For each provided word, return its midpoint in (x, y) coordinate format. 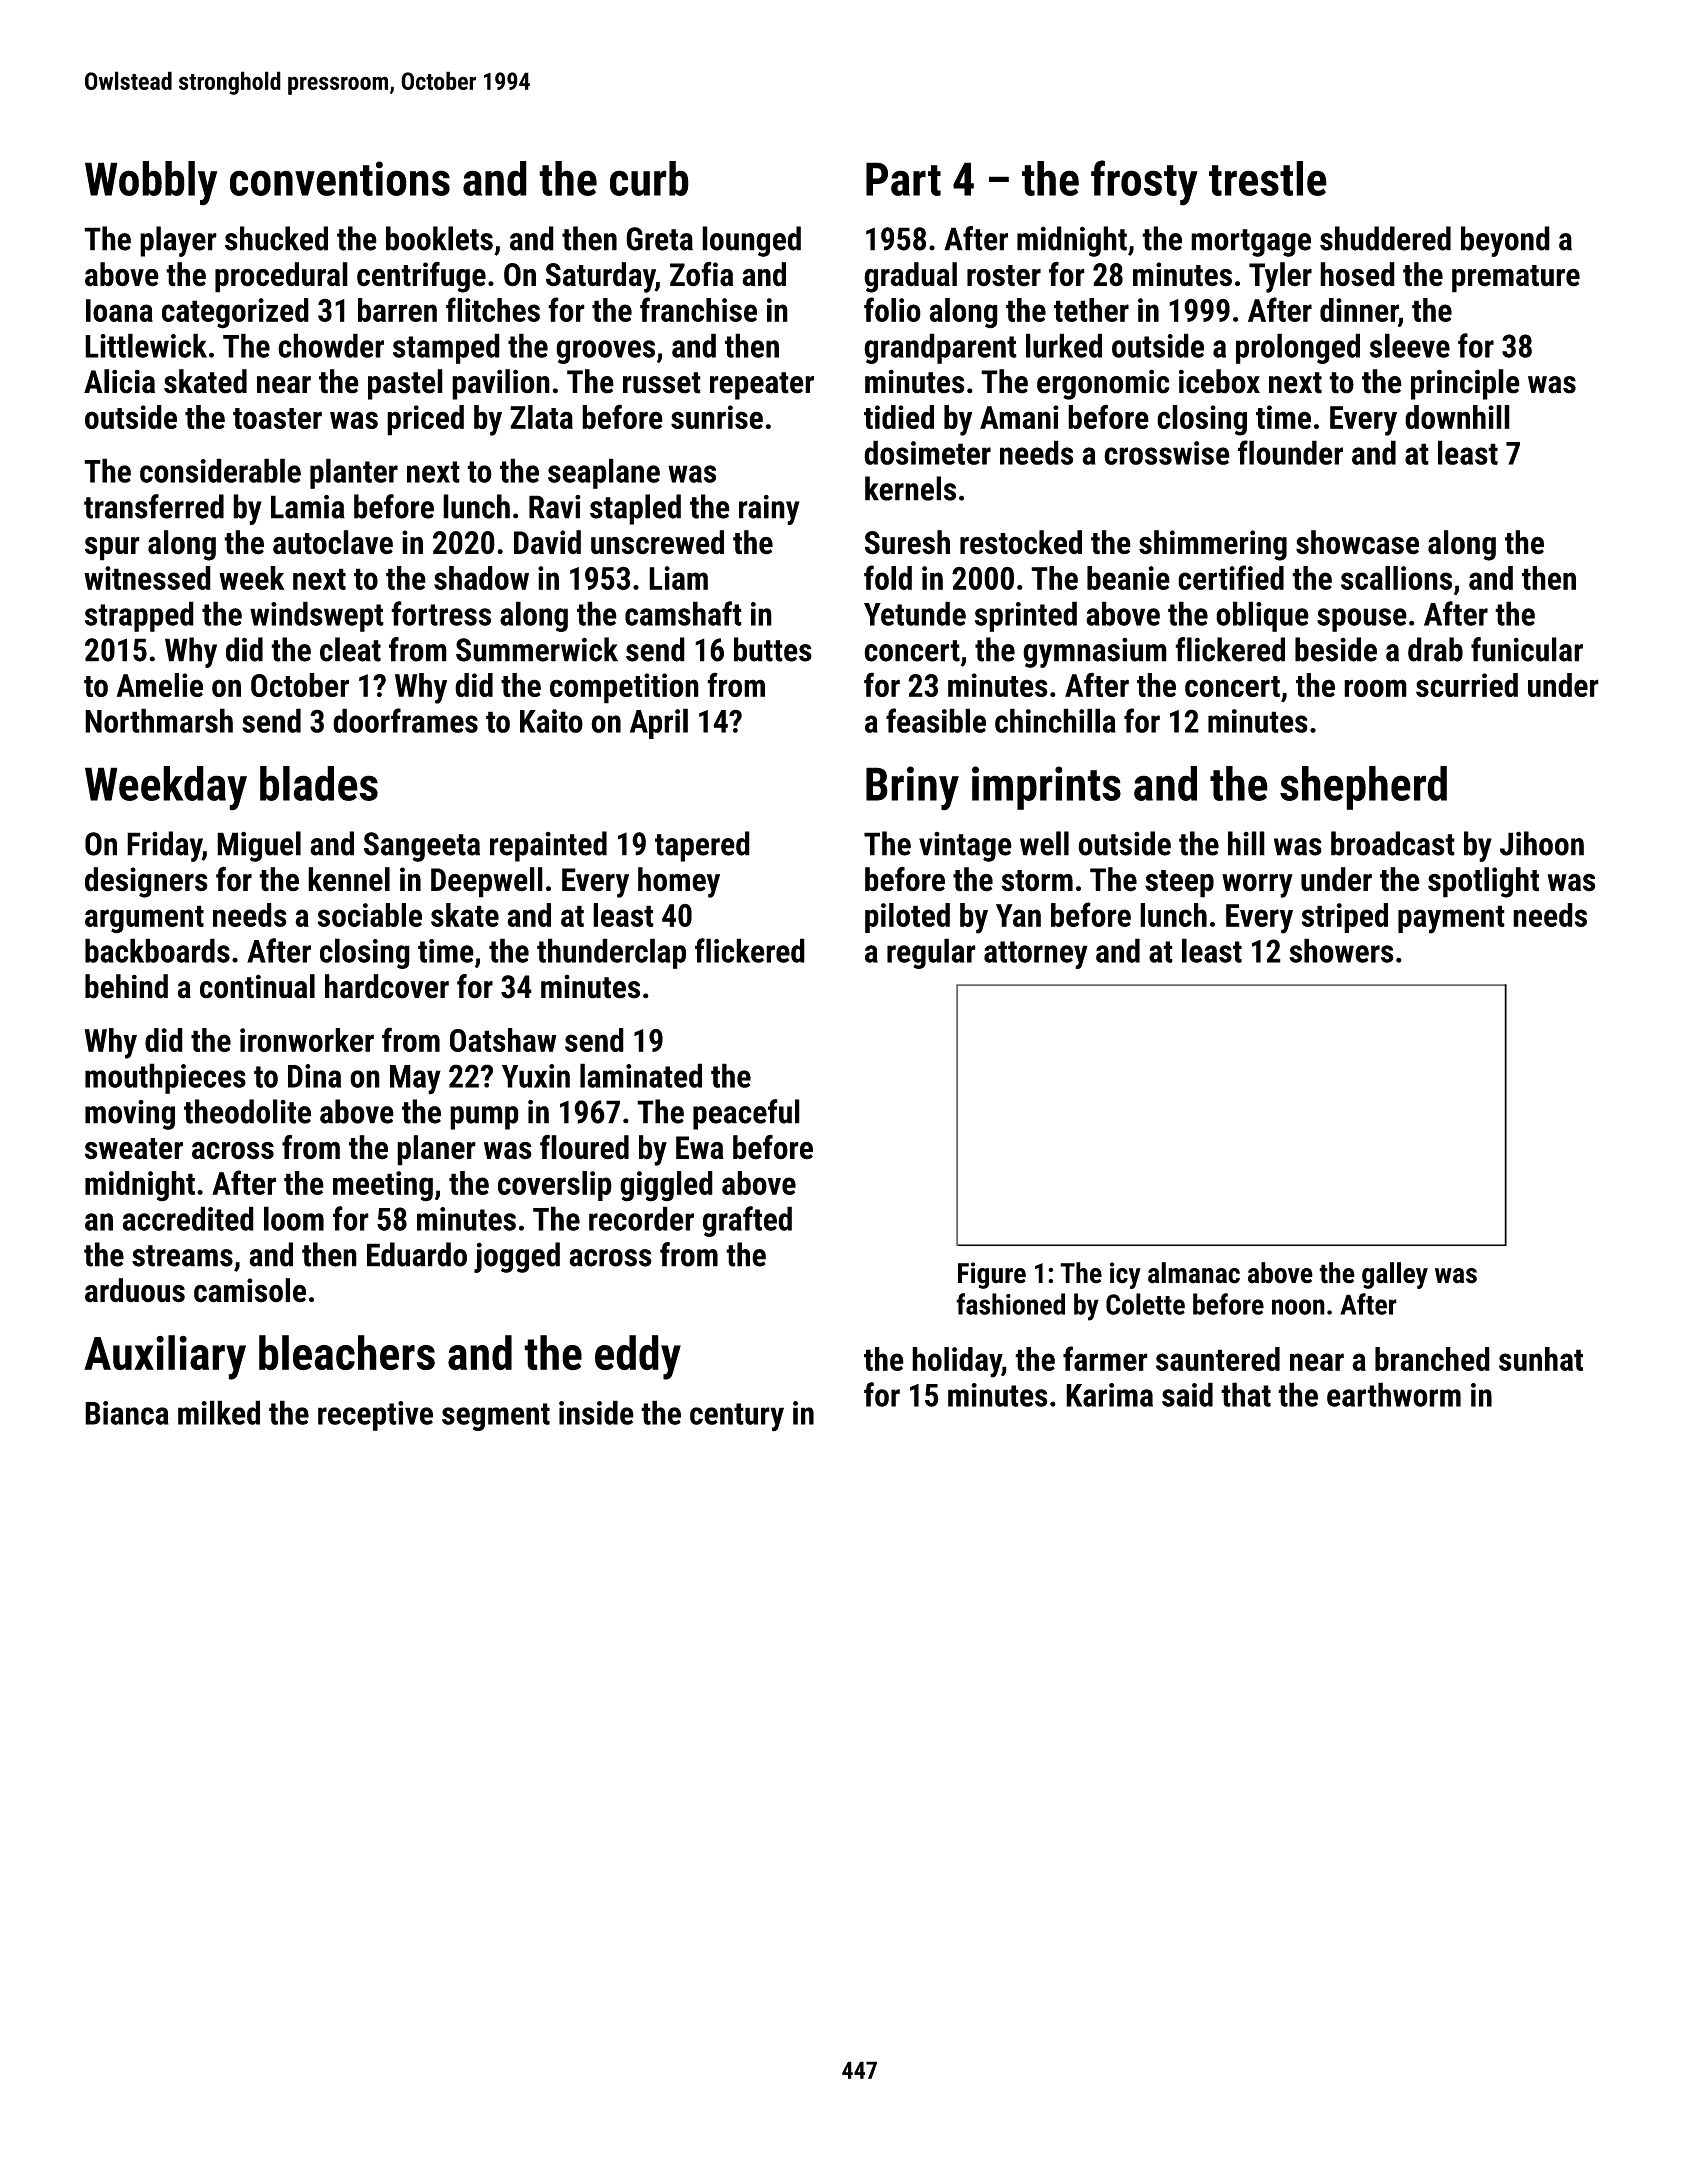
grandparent (940, 348)
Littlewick (146, 345)
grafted (747, 1221)
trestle (1268, 178)
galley (1395, 1275)
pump (484, 1118)
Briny (912, 788)
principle (1465, 384)
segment (496, 1417)
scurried (1467, 685)
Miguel (259, 846)
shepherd (1363, 788)
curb (649, 178)
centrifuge (421, 277)
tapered (702, 846)
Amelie (159, 685)
